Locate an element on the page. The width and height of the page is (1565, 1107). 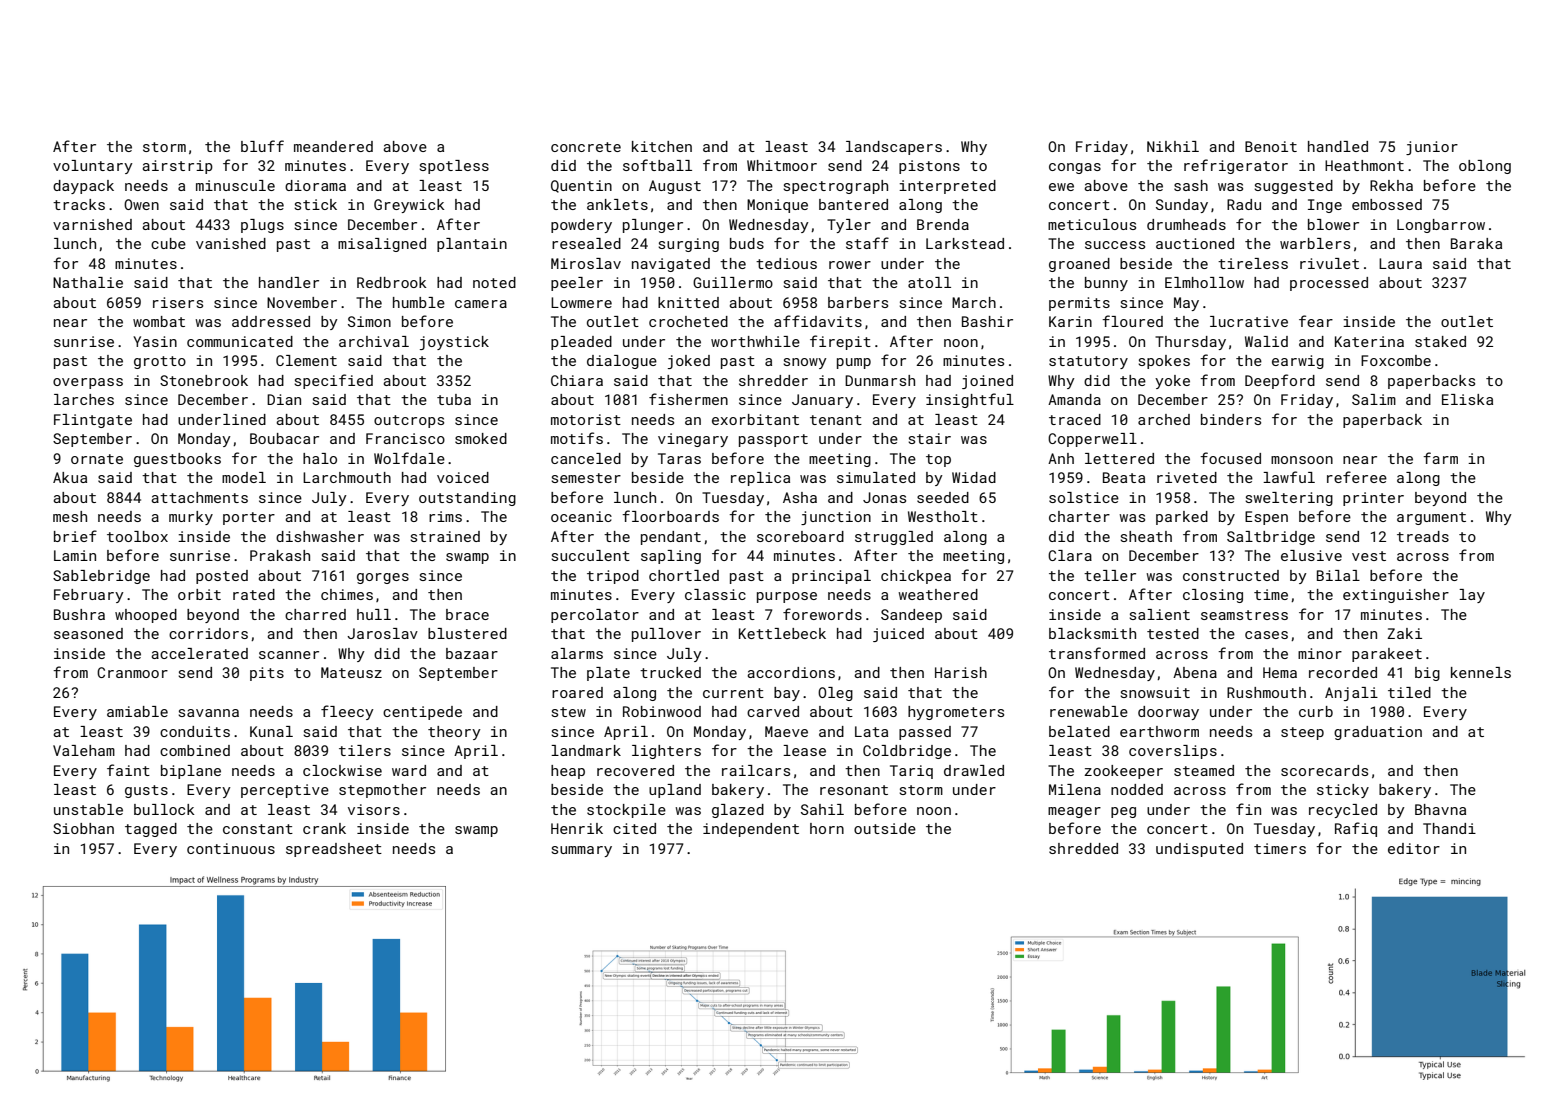
dishwasher is located at coordinates (320, 536).
